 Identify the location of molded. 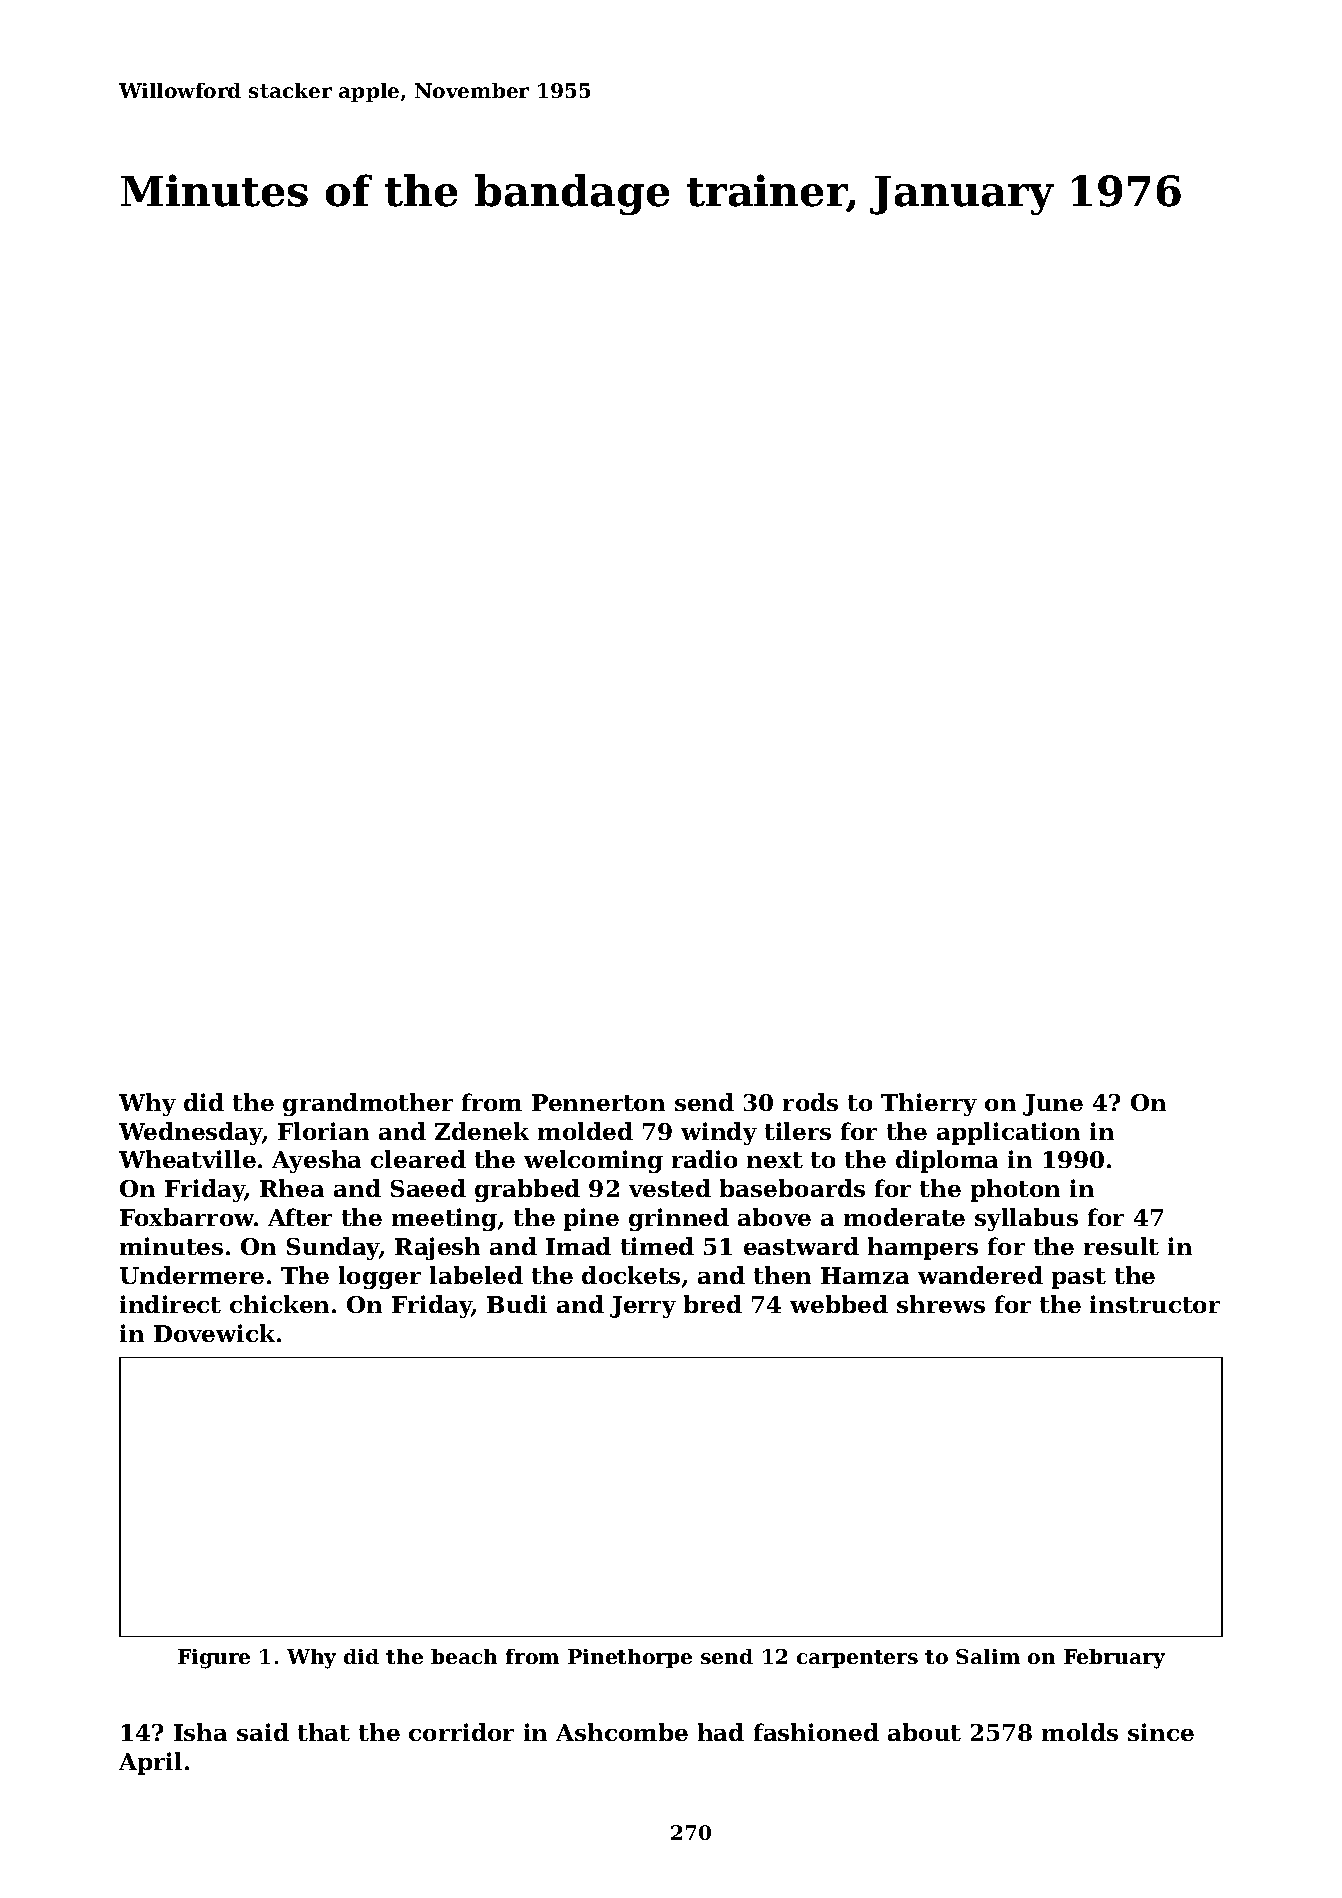
(585, 1131).
